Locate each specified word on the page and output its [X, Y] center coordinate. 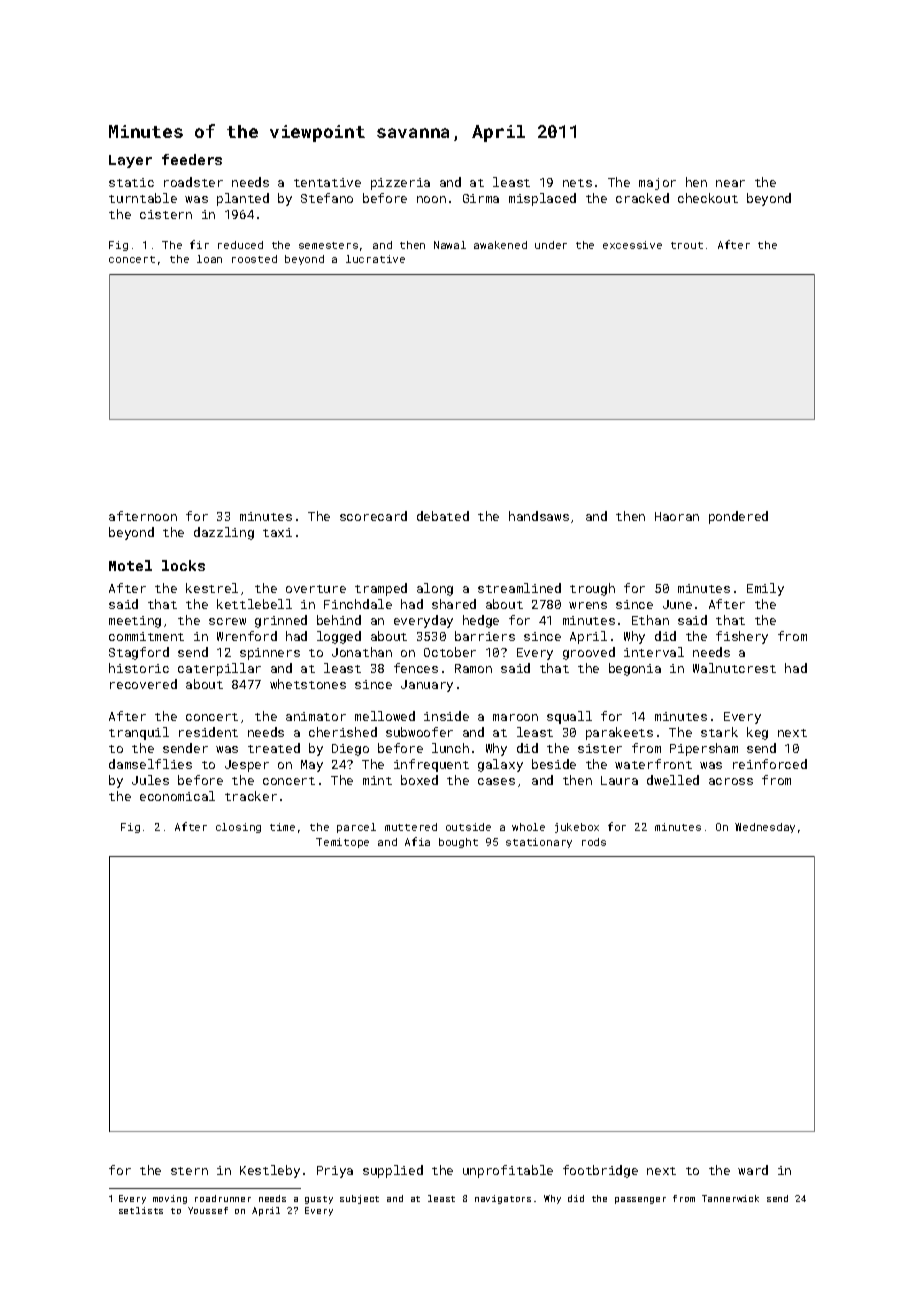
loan [209, 259]
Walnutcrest [734, 668]
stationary [539, 843]
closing [238, 828]
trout [687, 245]
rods [594, 842]
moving [170, 1199]
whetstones [308, 684]
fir [199, 244]
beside [554, 764]
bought [458, 843]
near [730, 183]
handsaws [539, 516]
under [551, 245]
